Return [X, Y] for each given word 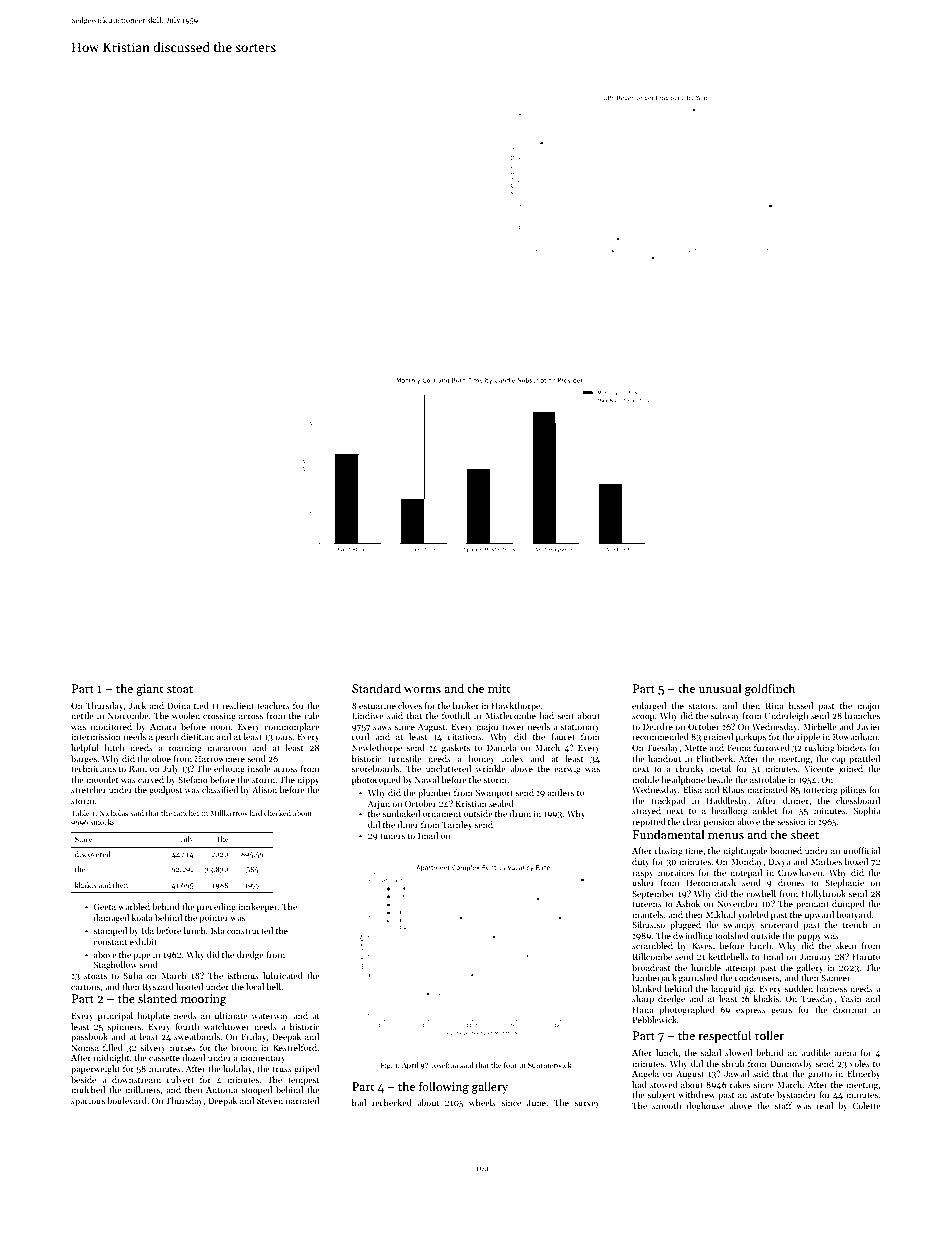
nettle [82, 715]
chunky [690, 769]
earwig [567, 770]
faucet [563, 736]
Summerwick [550, 1065]
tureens [647, 904]
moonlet [102, 779]
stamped [110, 931]
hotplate [153, 1016]
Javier [868, 726]
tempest [303, 1081]
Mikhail [721, 914]
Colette [867, 1105]
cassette [164, 1058]
